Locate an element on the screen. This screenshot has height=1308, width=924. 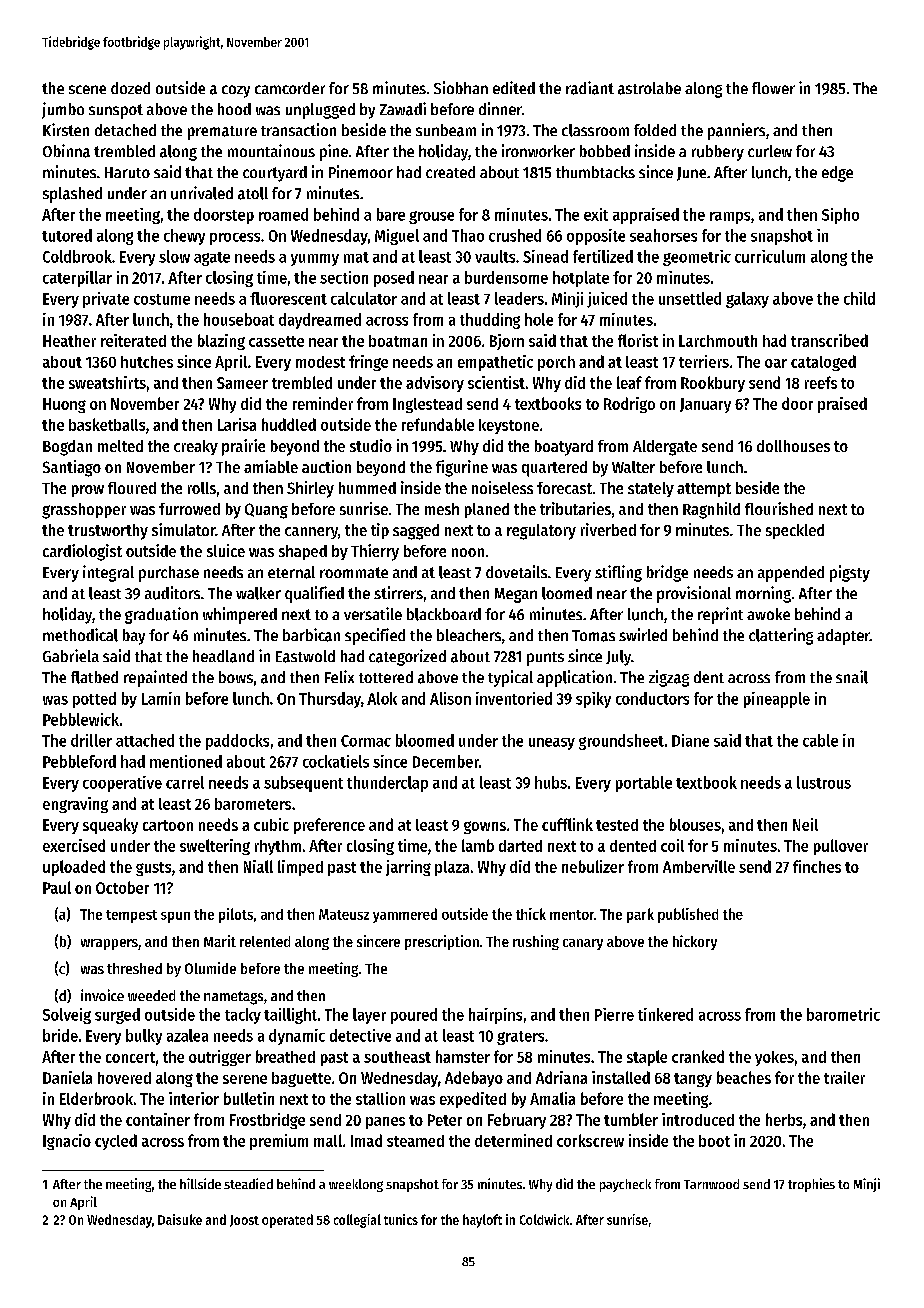
Sipho is located at coordinates (840, 216).
